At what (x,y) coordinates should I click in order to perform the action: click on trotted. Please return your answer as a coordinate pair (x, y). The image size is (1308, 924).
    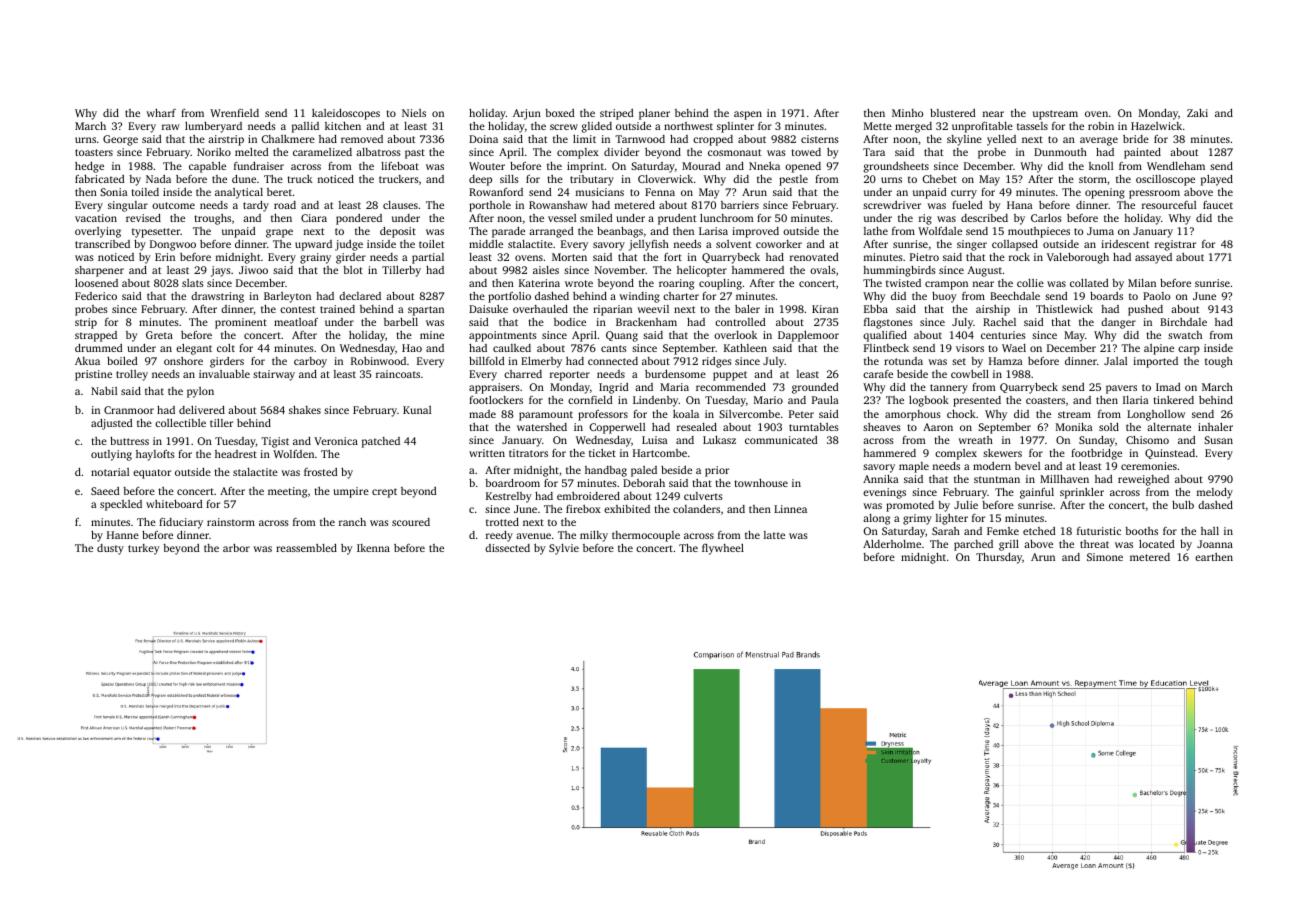
    Looking at the image, I should click on (502, 522).
